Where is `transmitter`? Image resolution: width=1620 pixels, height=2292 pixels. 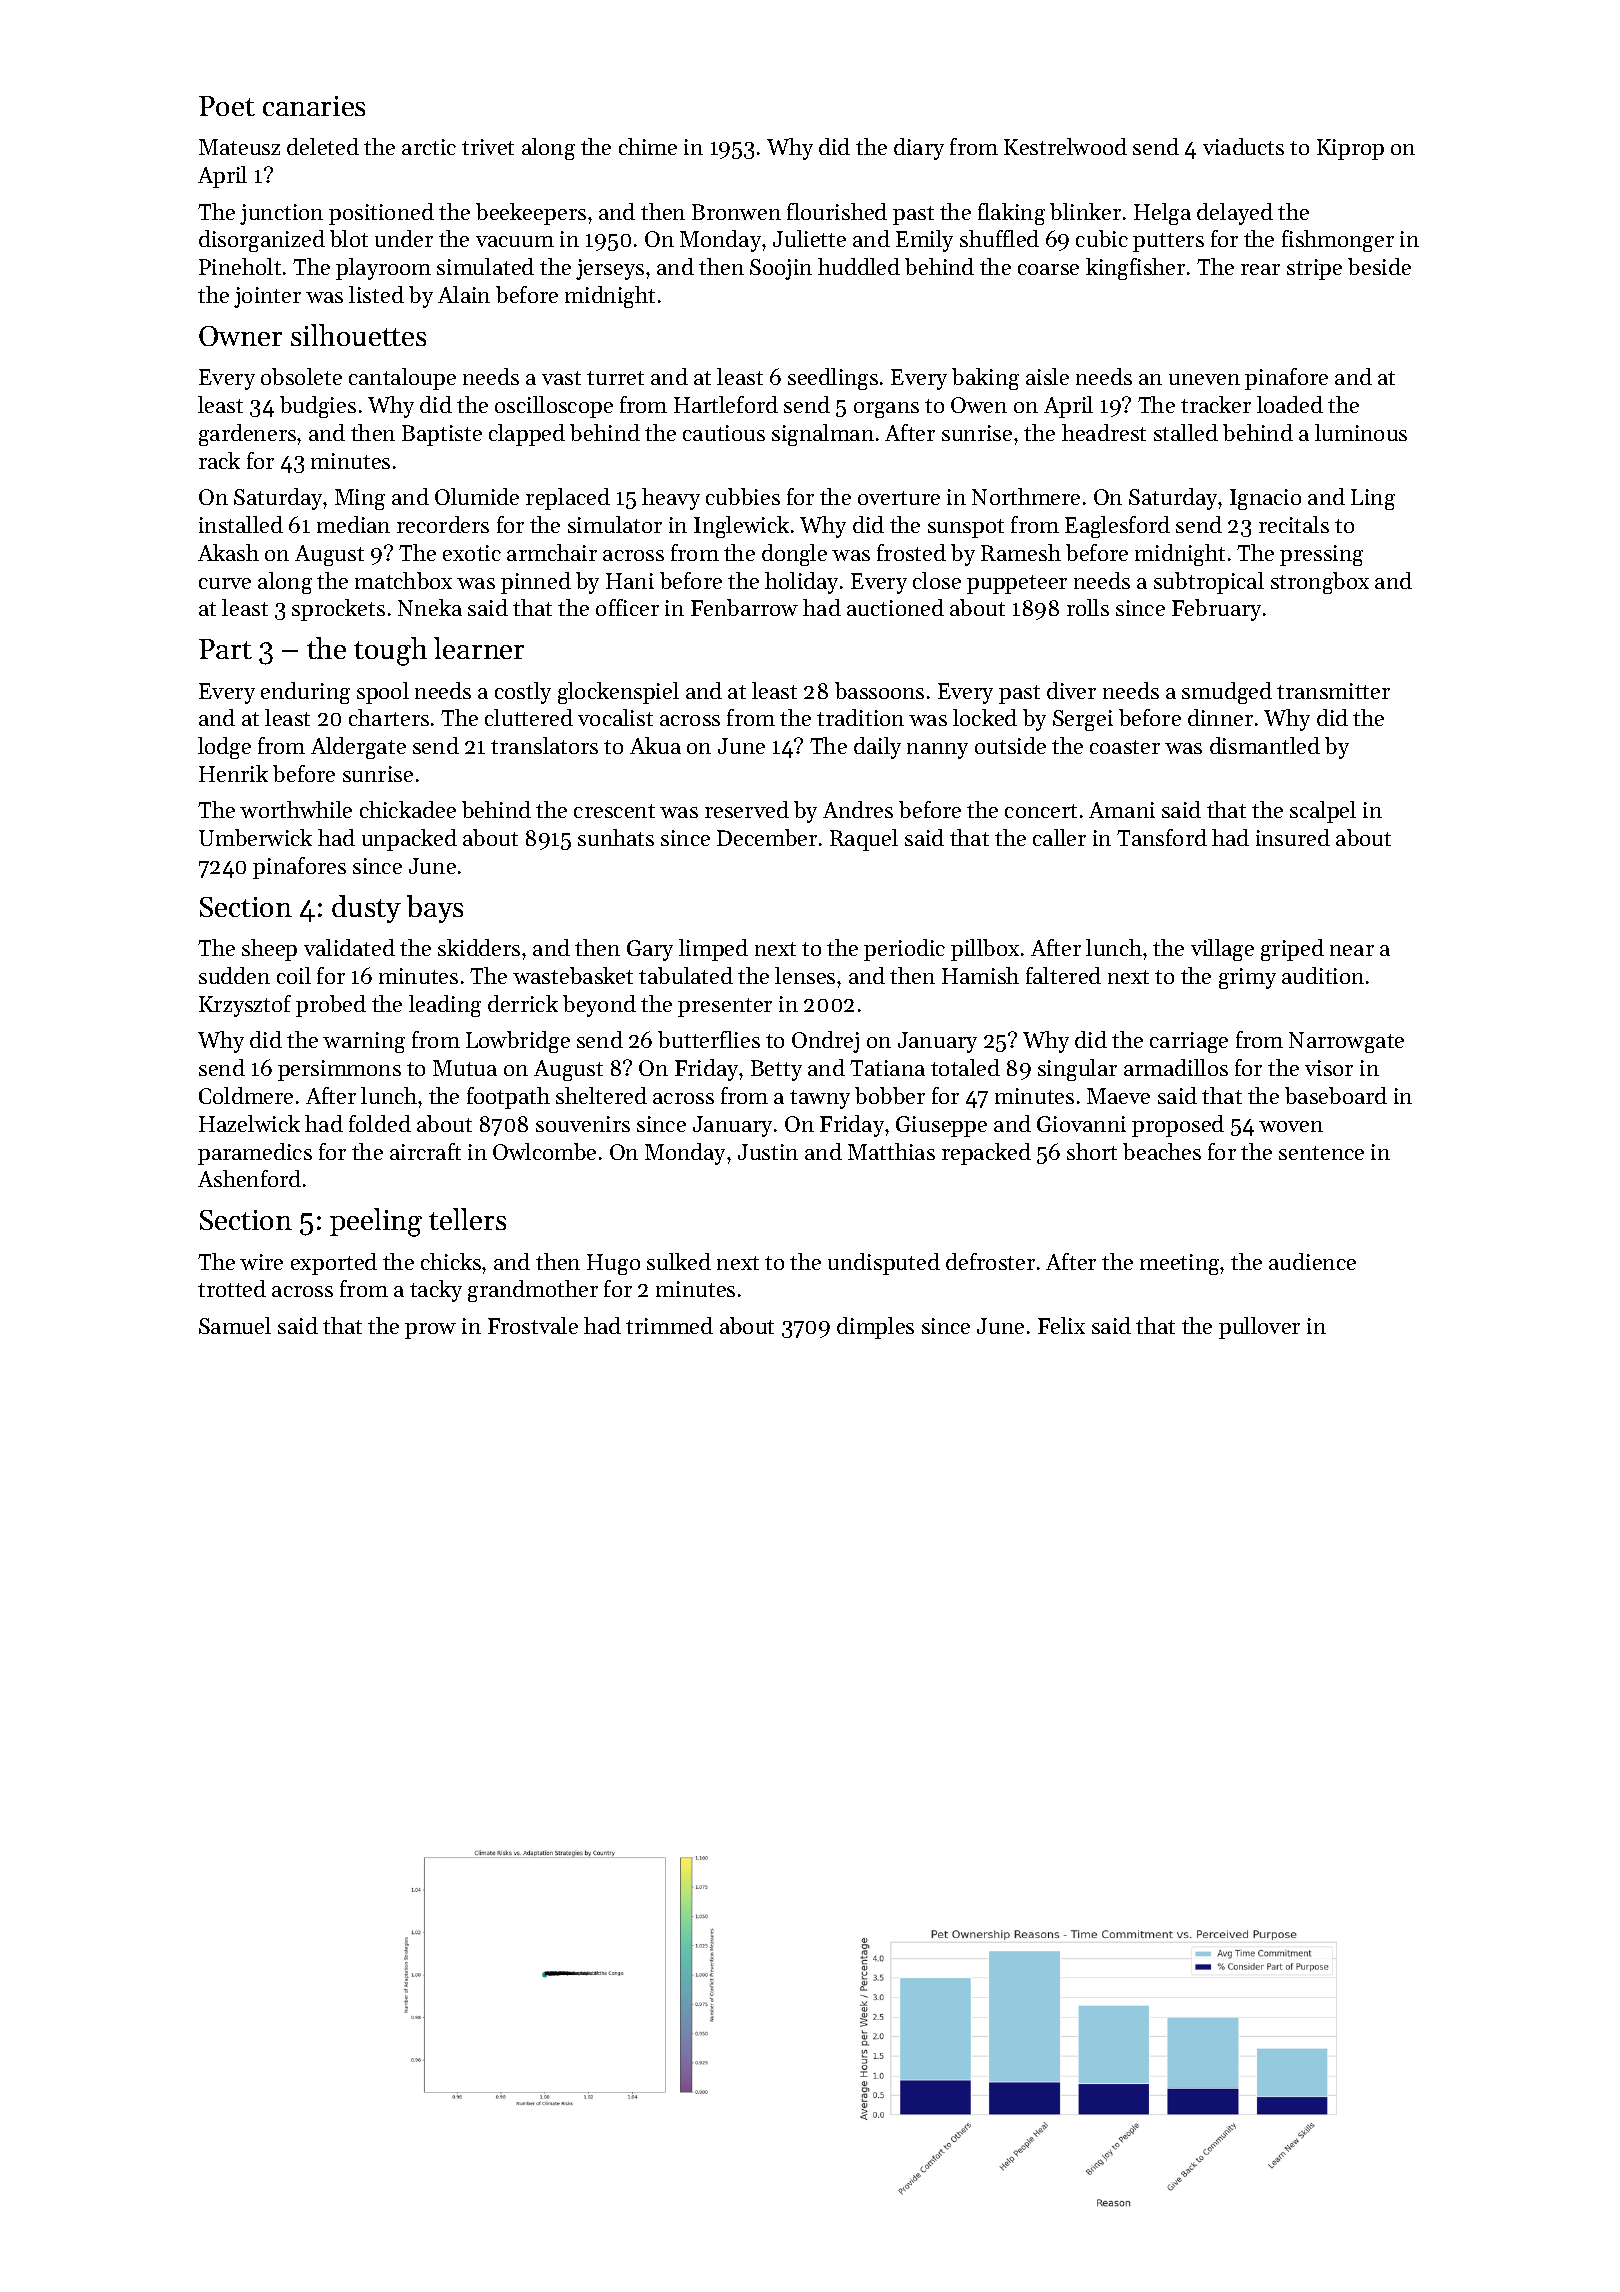 transmitter is located at coordinates (1333, 691).
